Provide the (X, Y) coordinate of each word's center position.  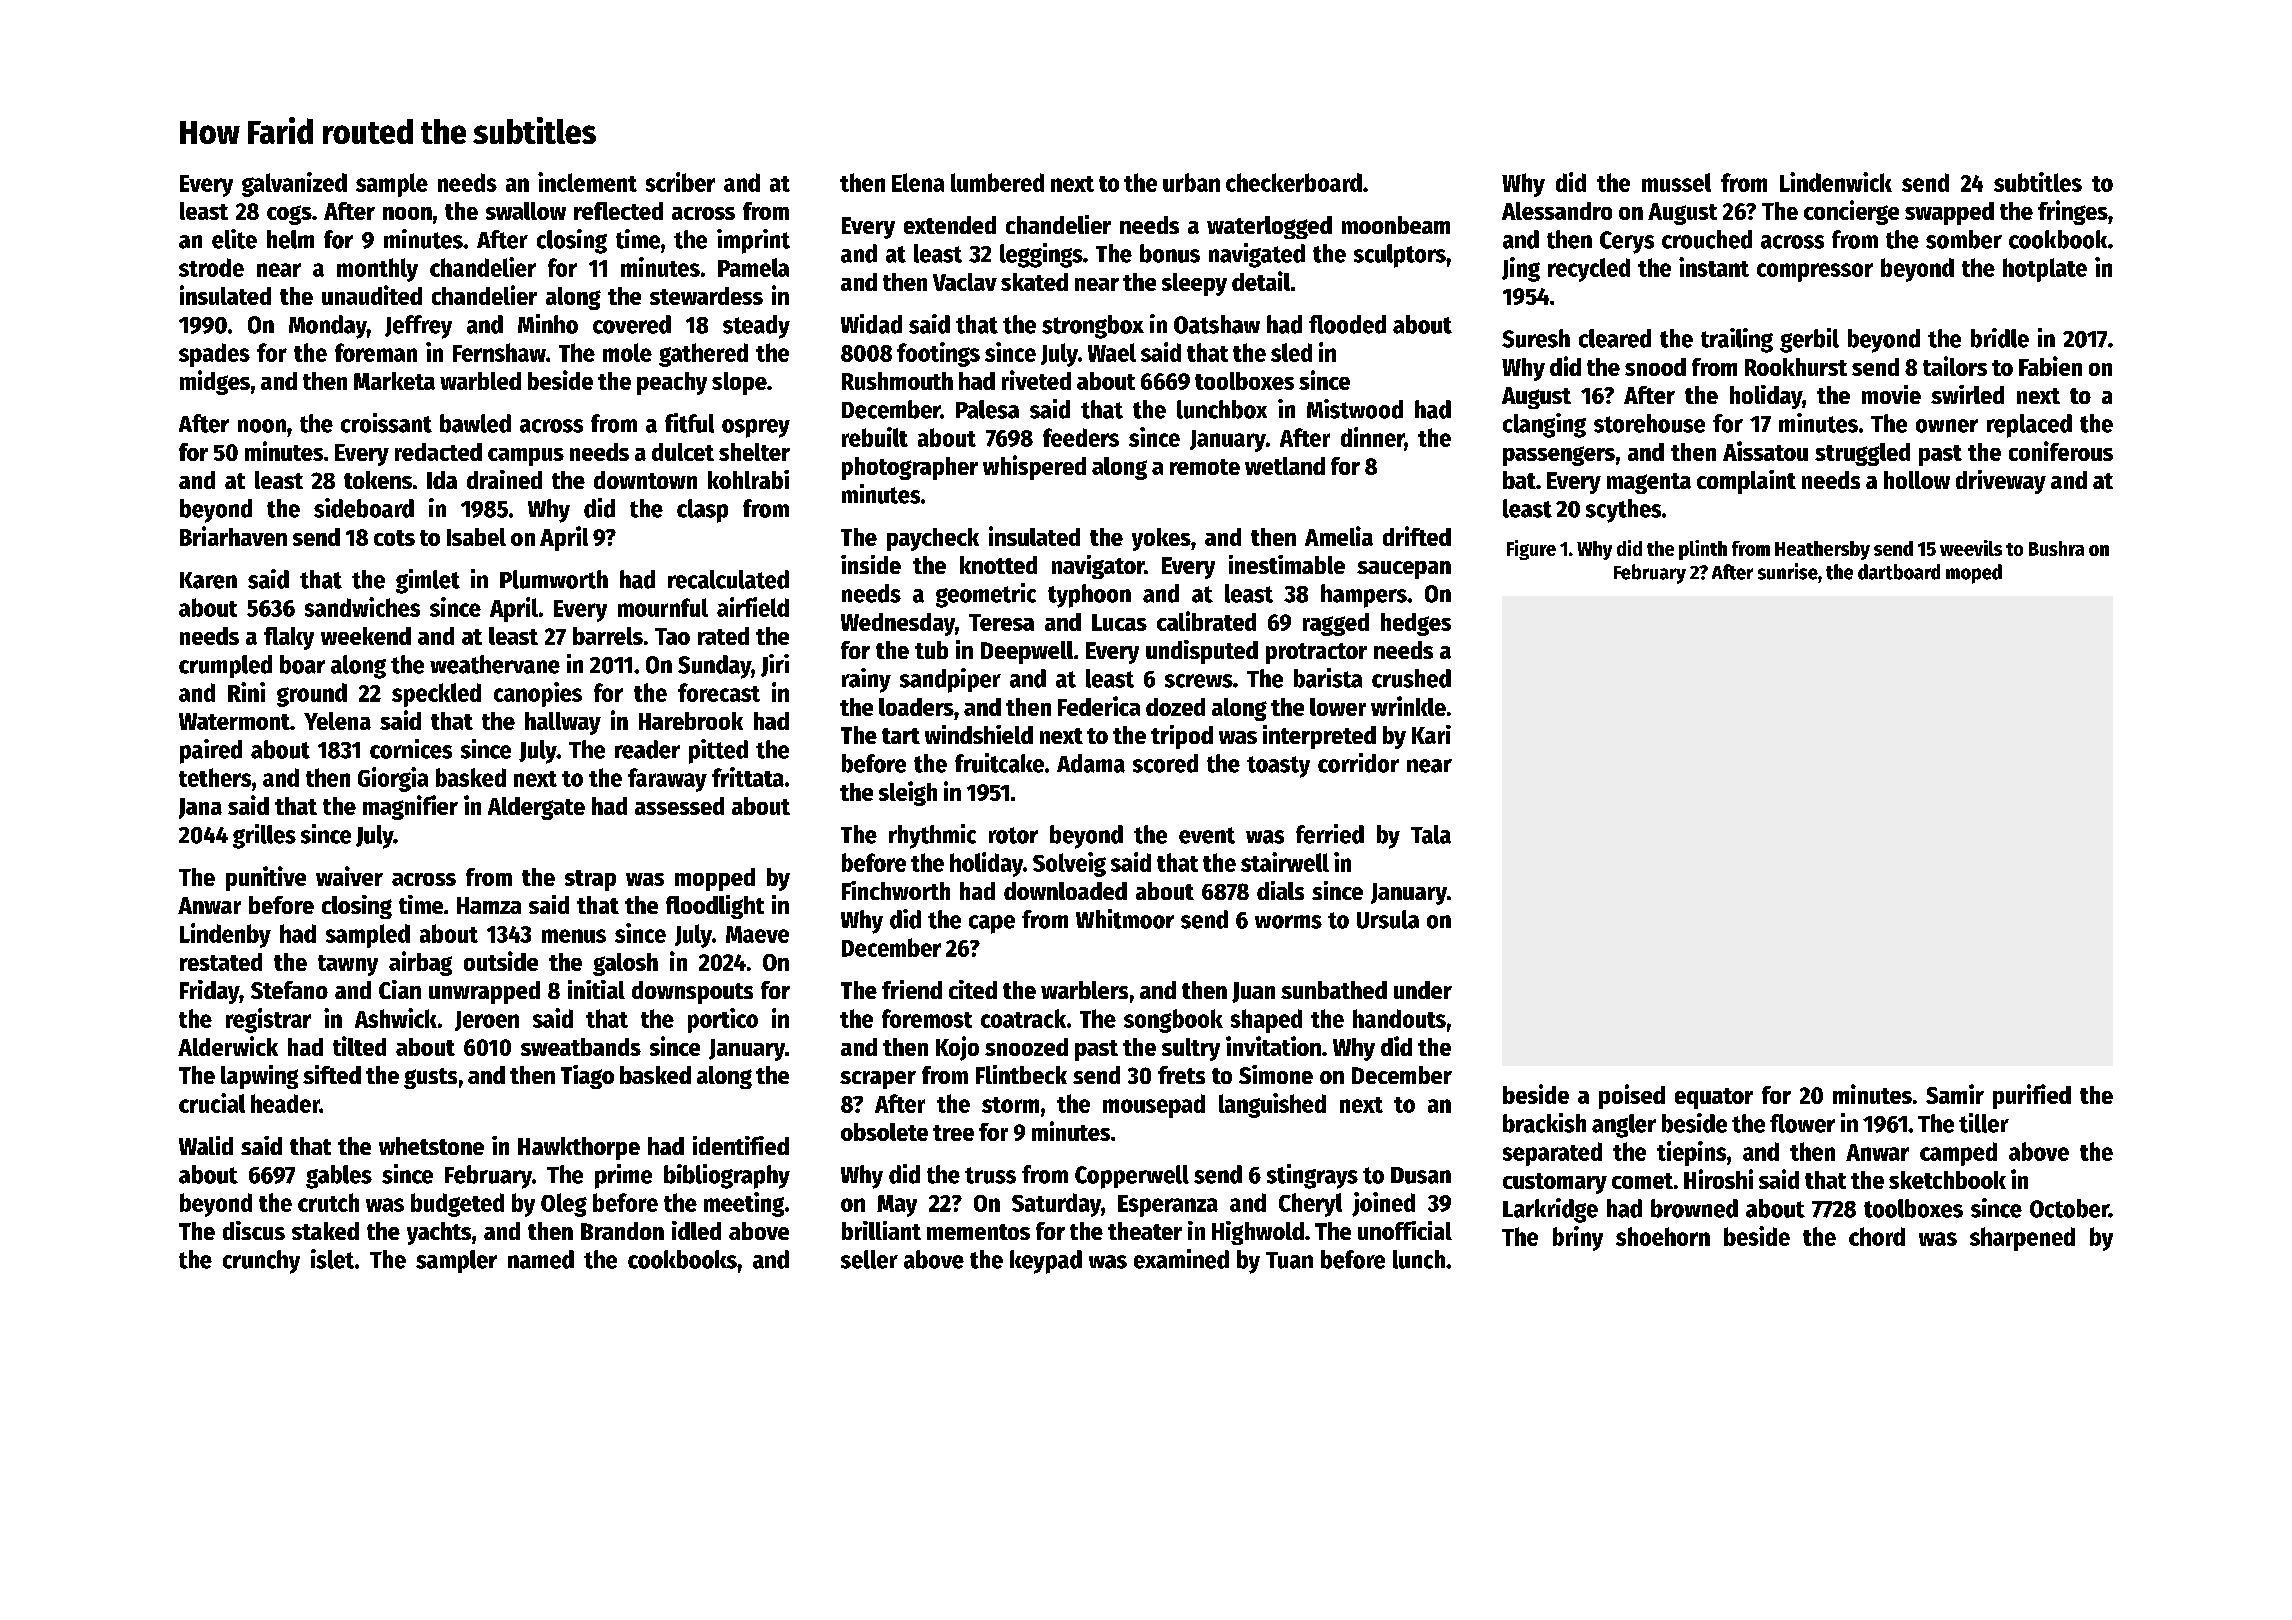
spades (214, 355)
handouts (1399, 1018)
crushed (1411, 678)
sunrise (1788, 571)
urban (1191, 182)
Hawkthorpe (579, 1148)
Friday (209, 992)
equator (1714, 1098)
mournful (663, 607)
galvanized (294, 184)
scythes (1623, 511)
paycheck (933, 539)
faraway (667, 780)
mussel (1676, 182)
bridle (2000, 338)
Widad (871, 324)
